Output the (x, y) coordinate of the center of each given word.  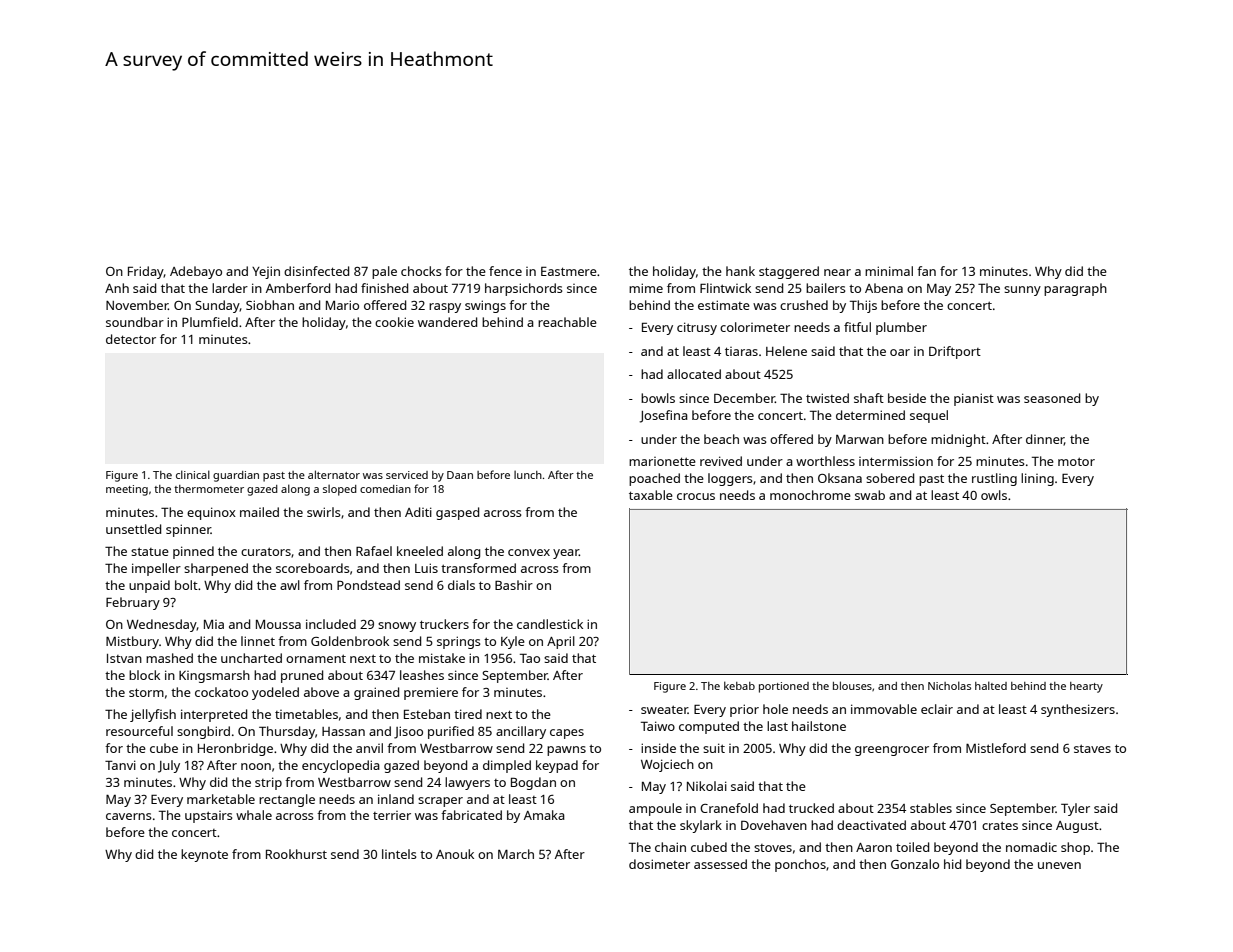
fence (505, 271)
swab (870, 495)
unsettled (133, 529)
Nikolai (707, 786)
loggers (730, 479)
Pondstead (368, 585)
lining (1037, 479)
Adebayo (196, 272)
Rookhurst (296, 854)
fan (926, 271)
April (561, 642)
